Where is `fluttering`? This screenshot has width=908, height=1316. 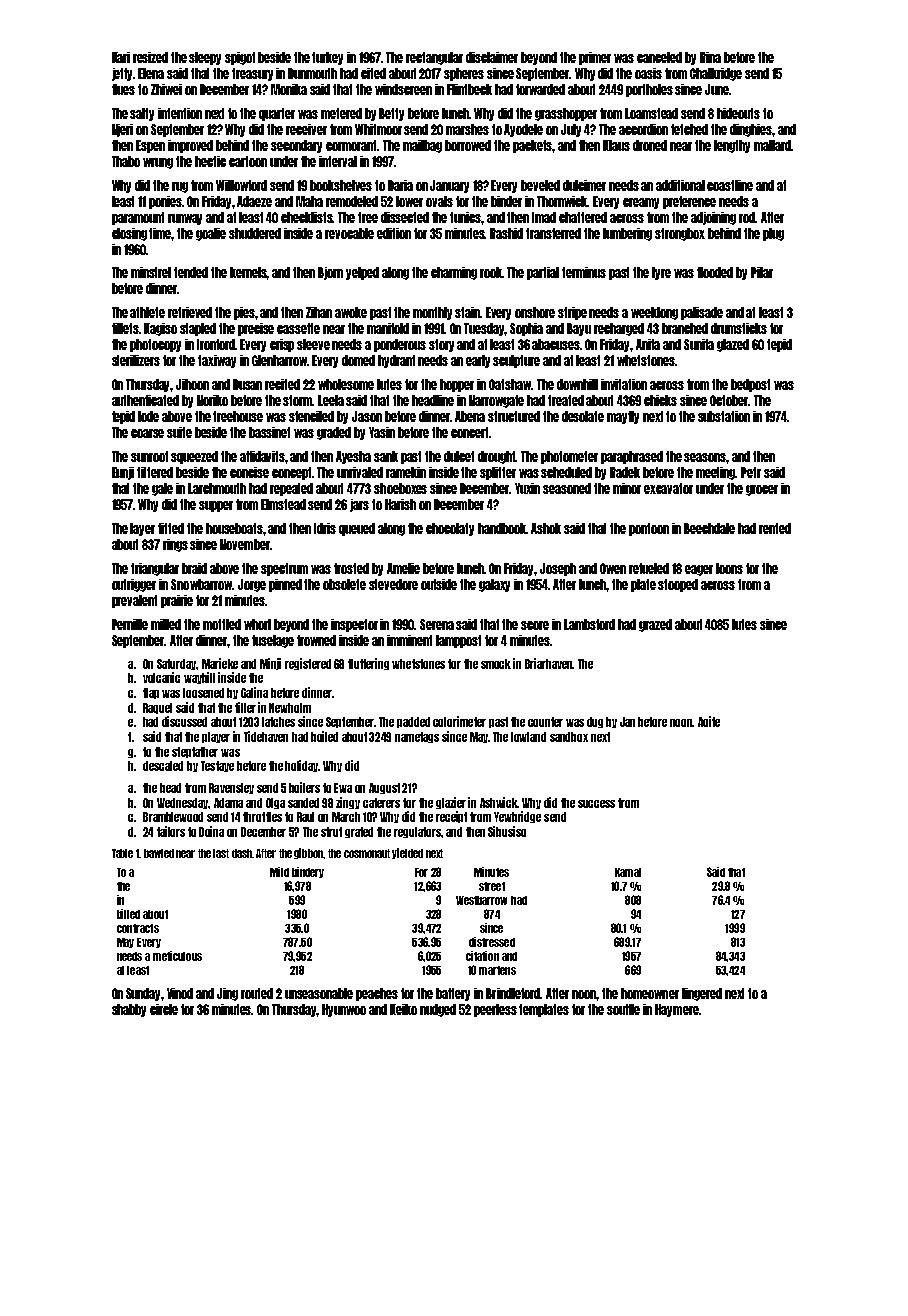 fluttering is located at coordinates (368, 664).
